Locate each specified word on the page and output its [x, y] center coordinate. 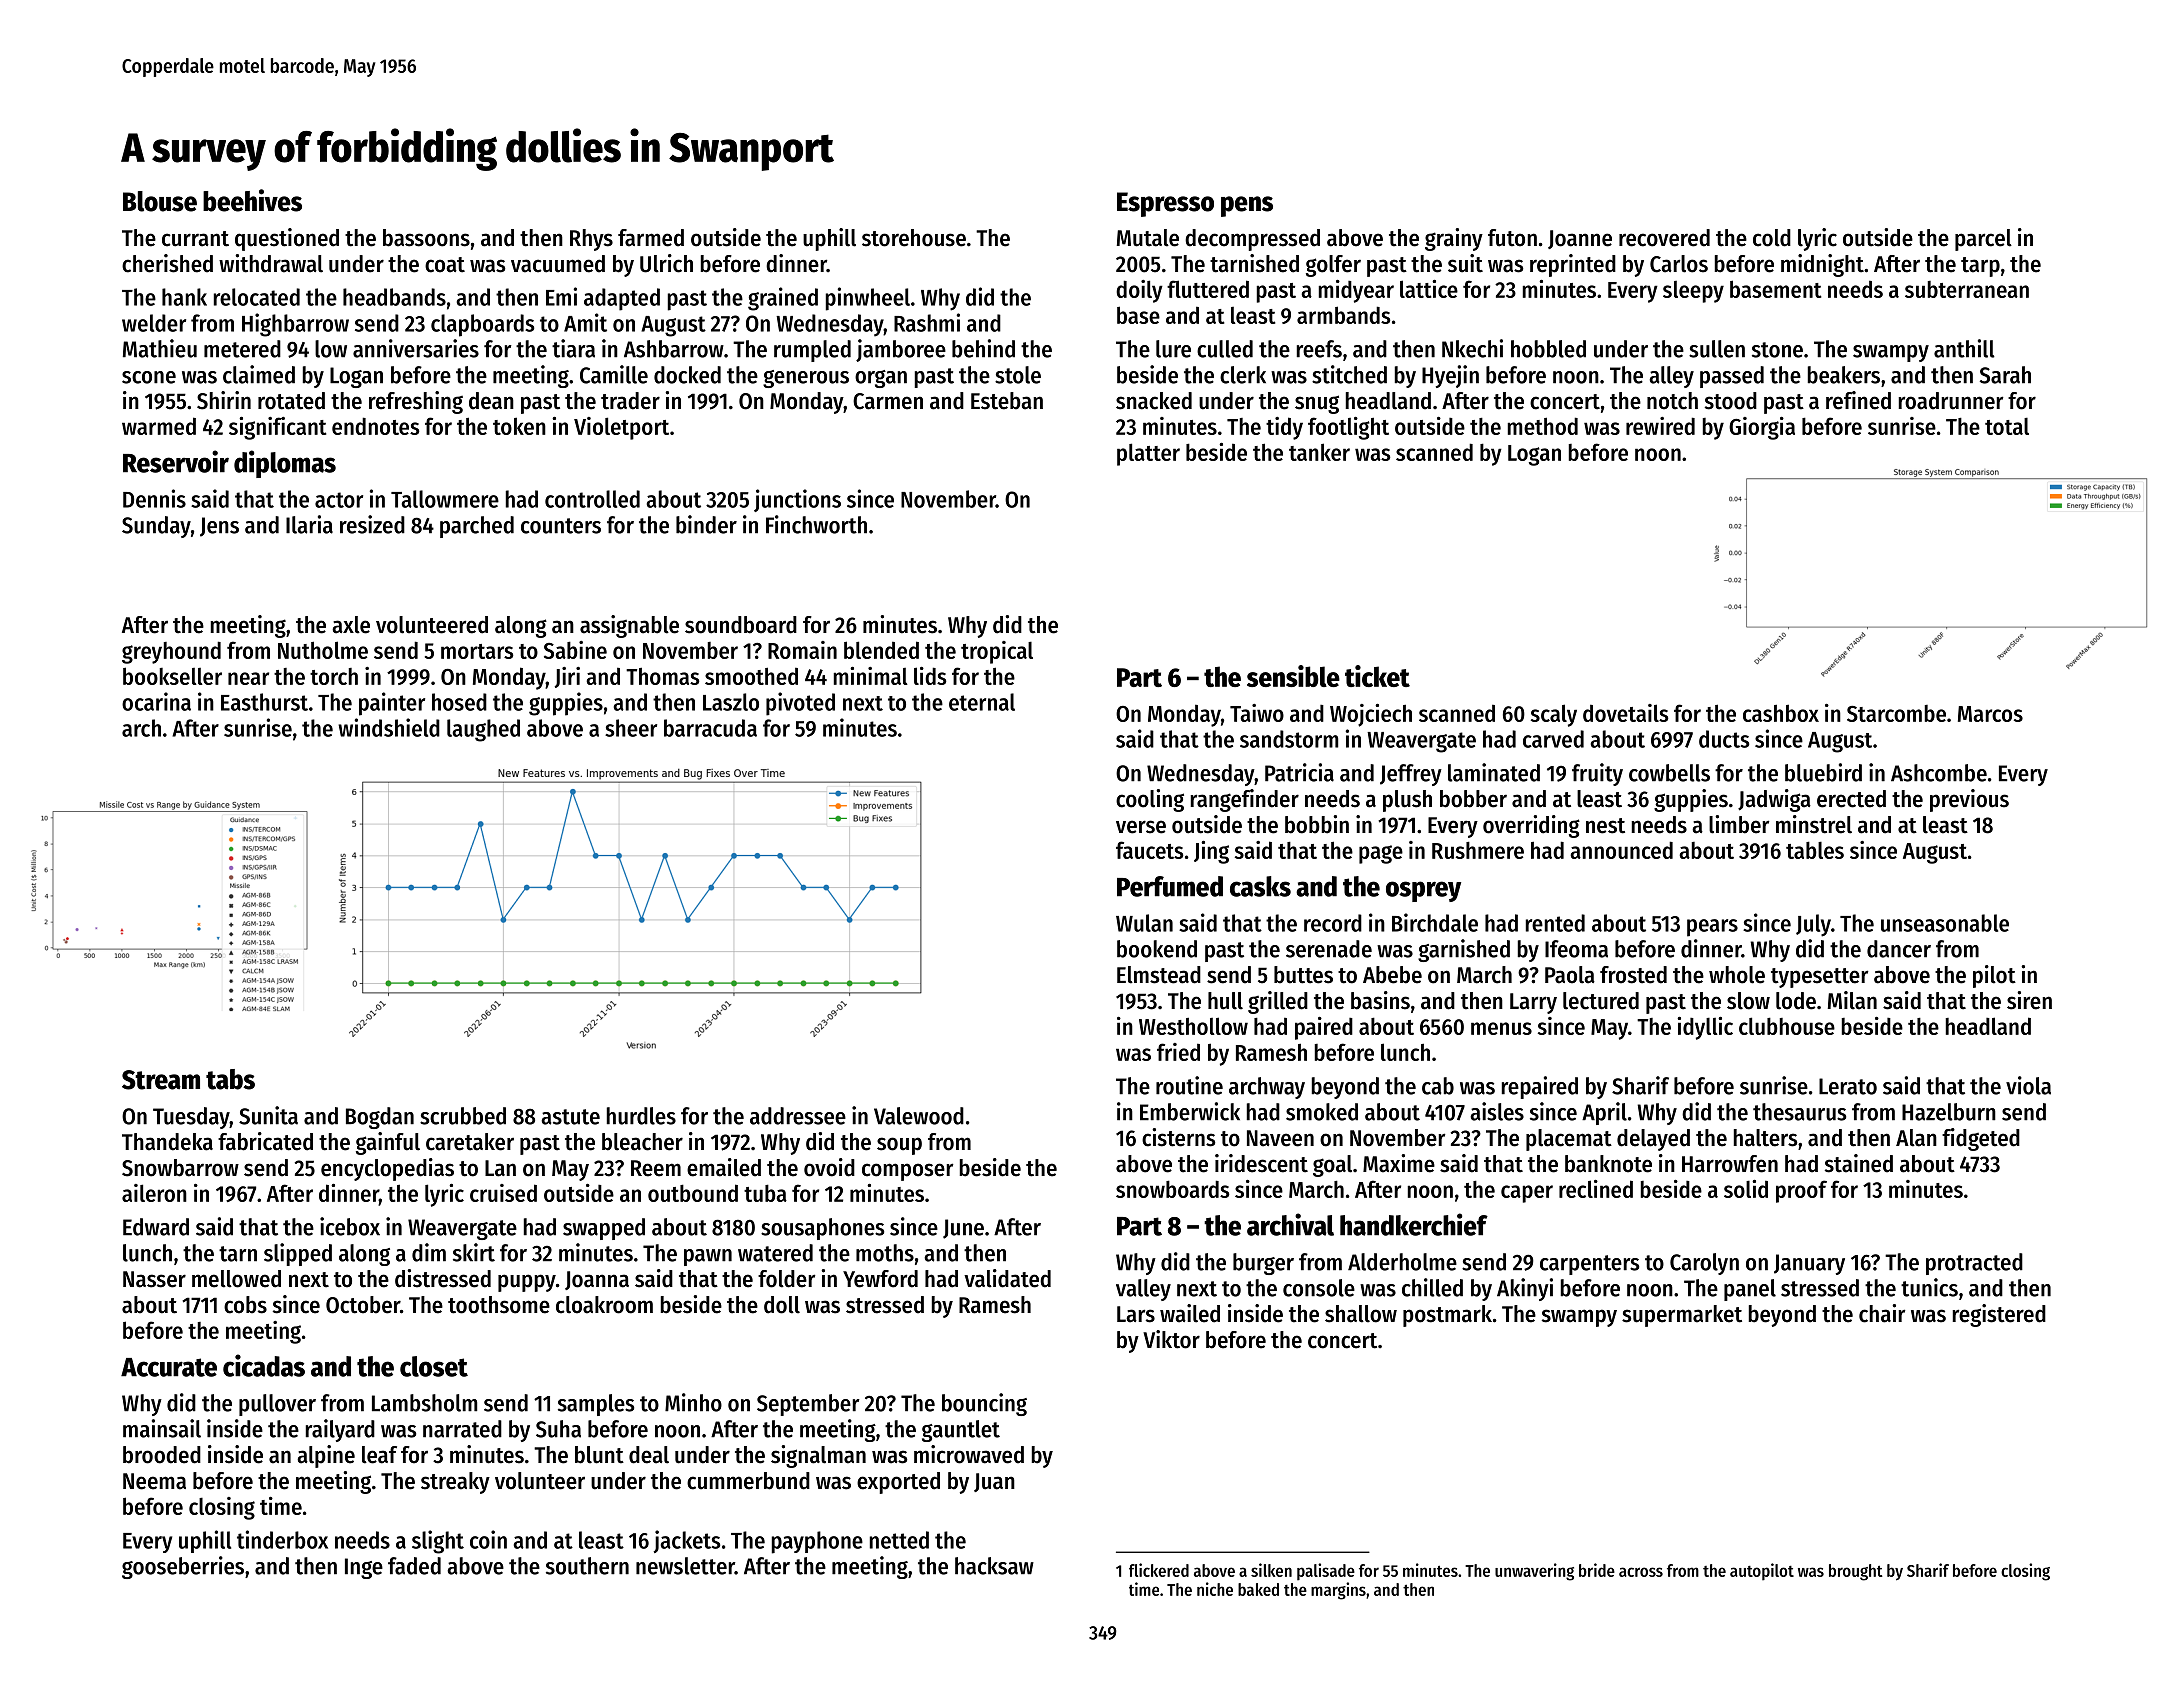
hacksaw [994, 1566]
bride [1597, 1570]
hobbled [1548, 349]
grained [783, 299]
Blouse [160, 201]
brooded [162, 1455]
